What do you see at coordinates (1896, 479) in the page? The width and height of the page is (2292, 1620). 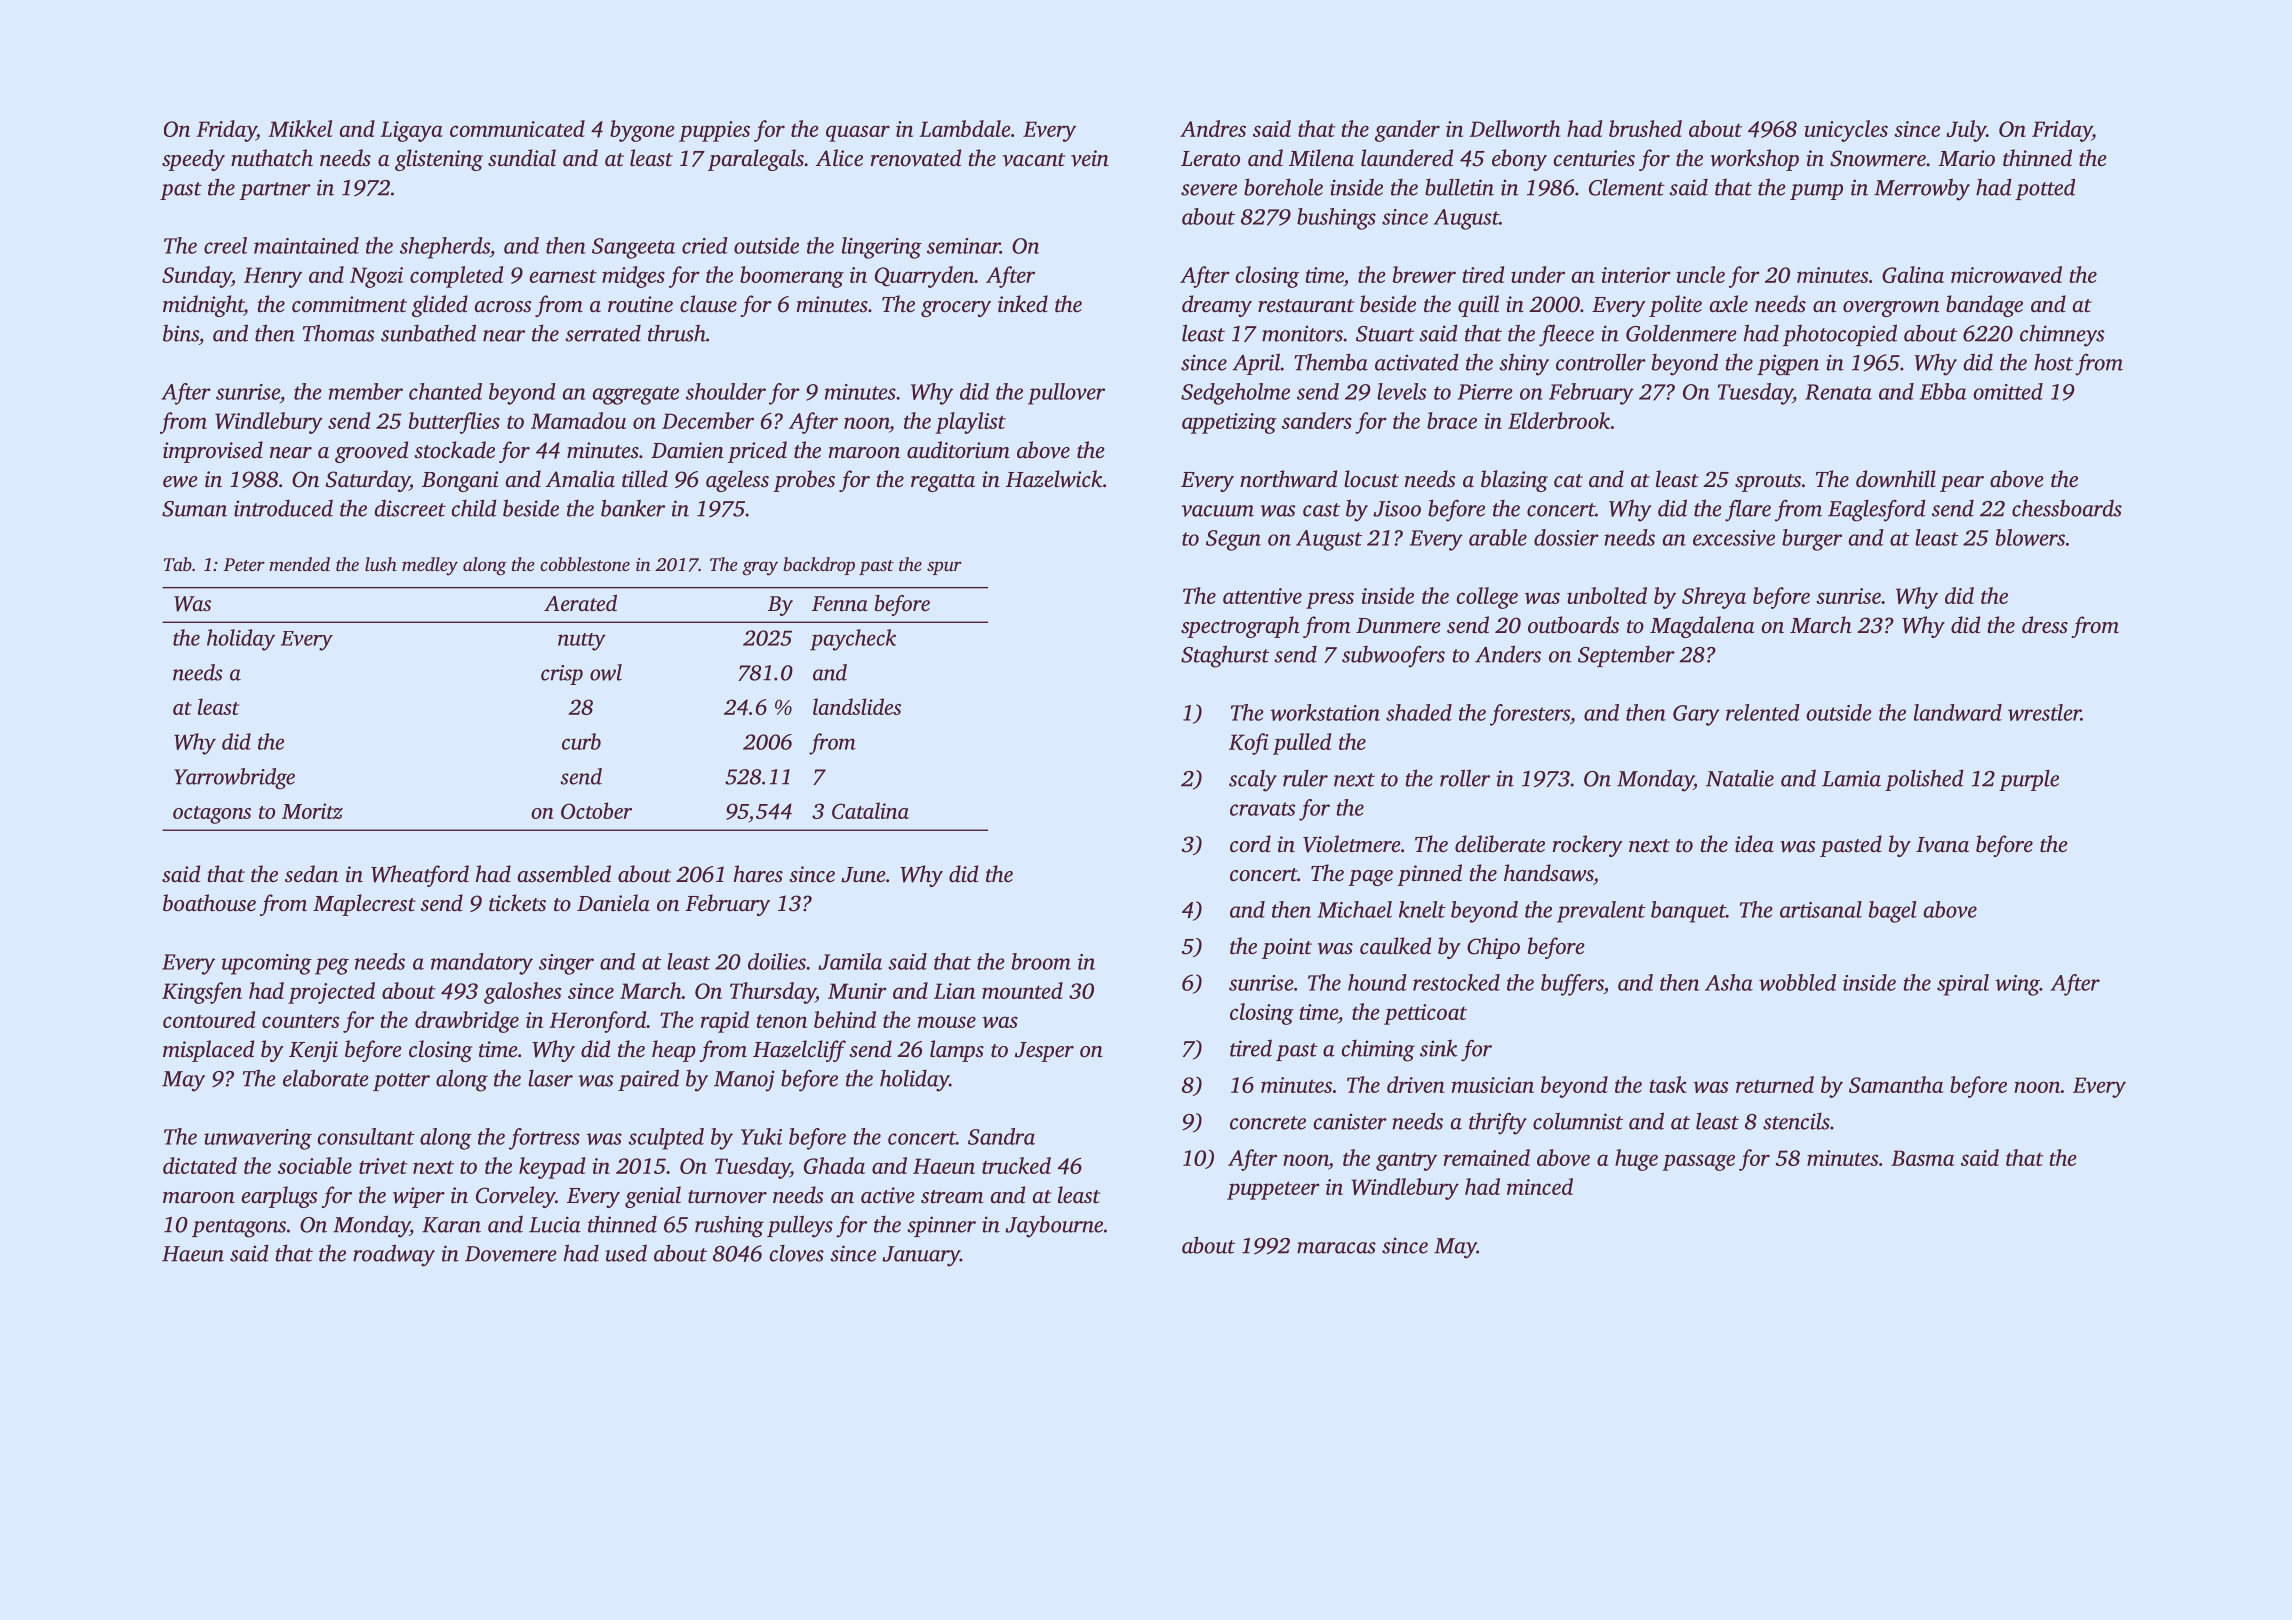 I see `downhill` at bounding box center [1896, 479].
